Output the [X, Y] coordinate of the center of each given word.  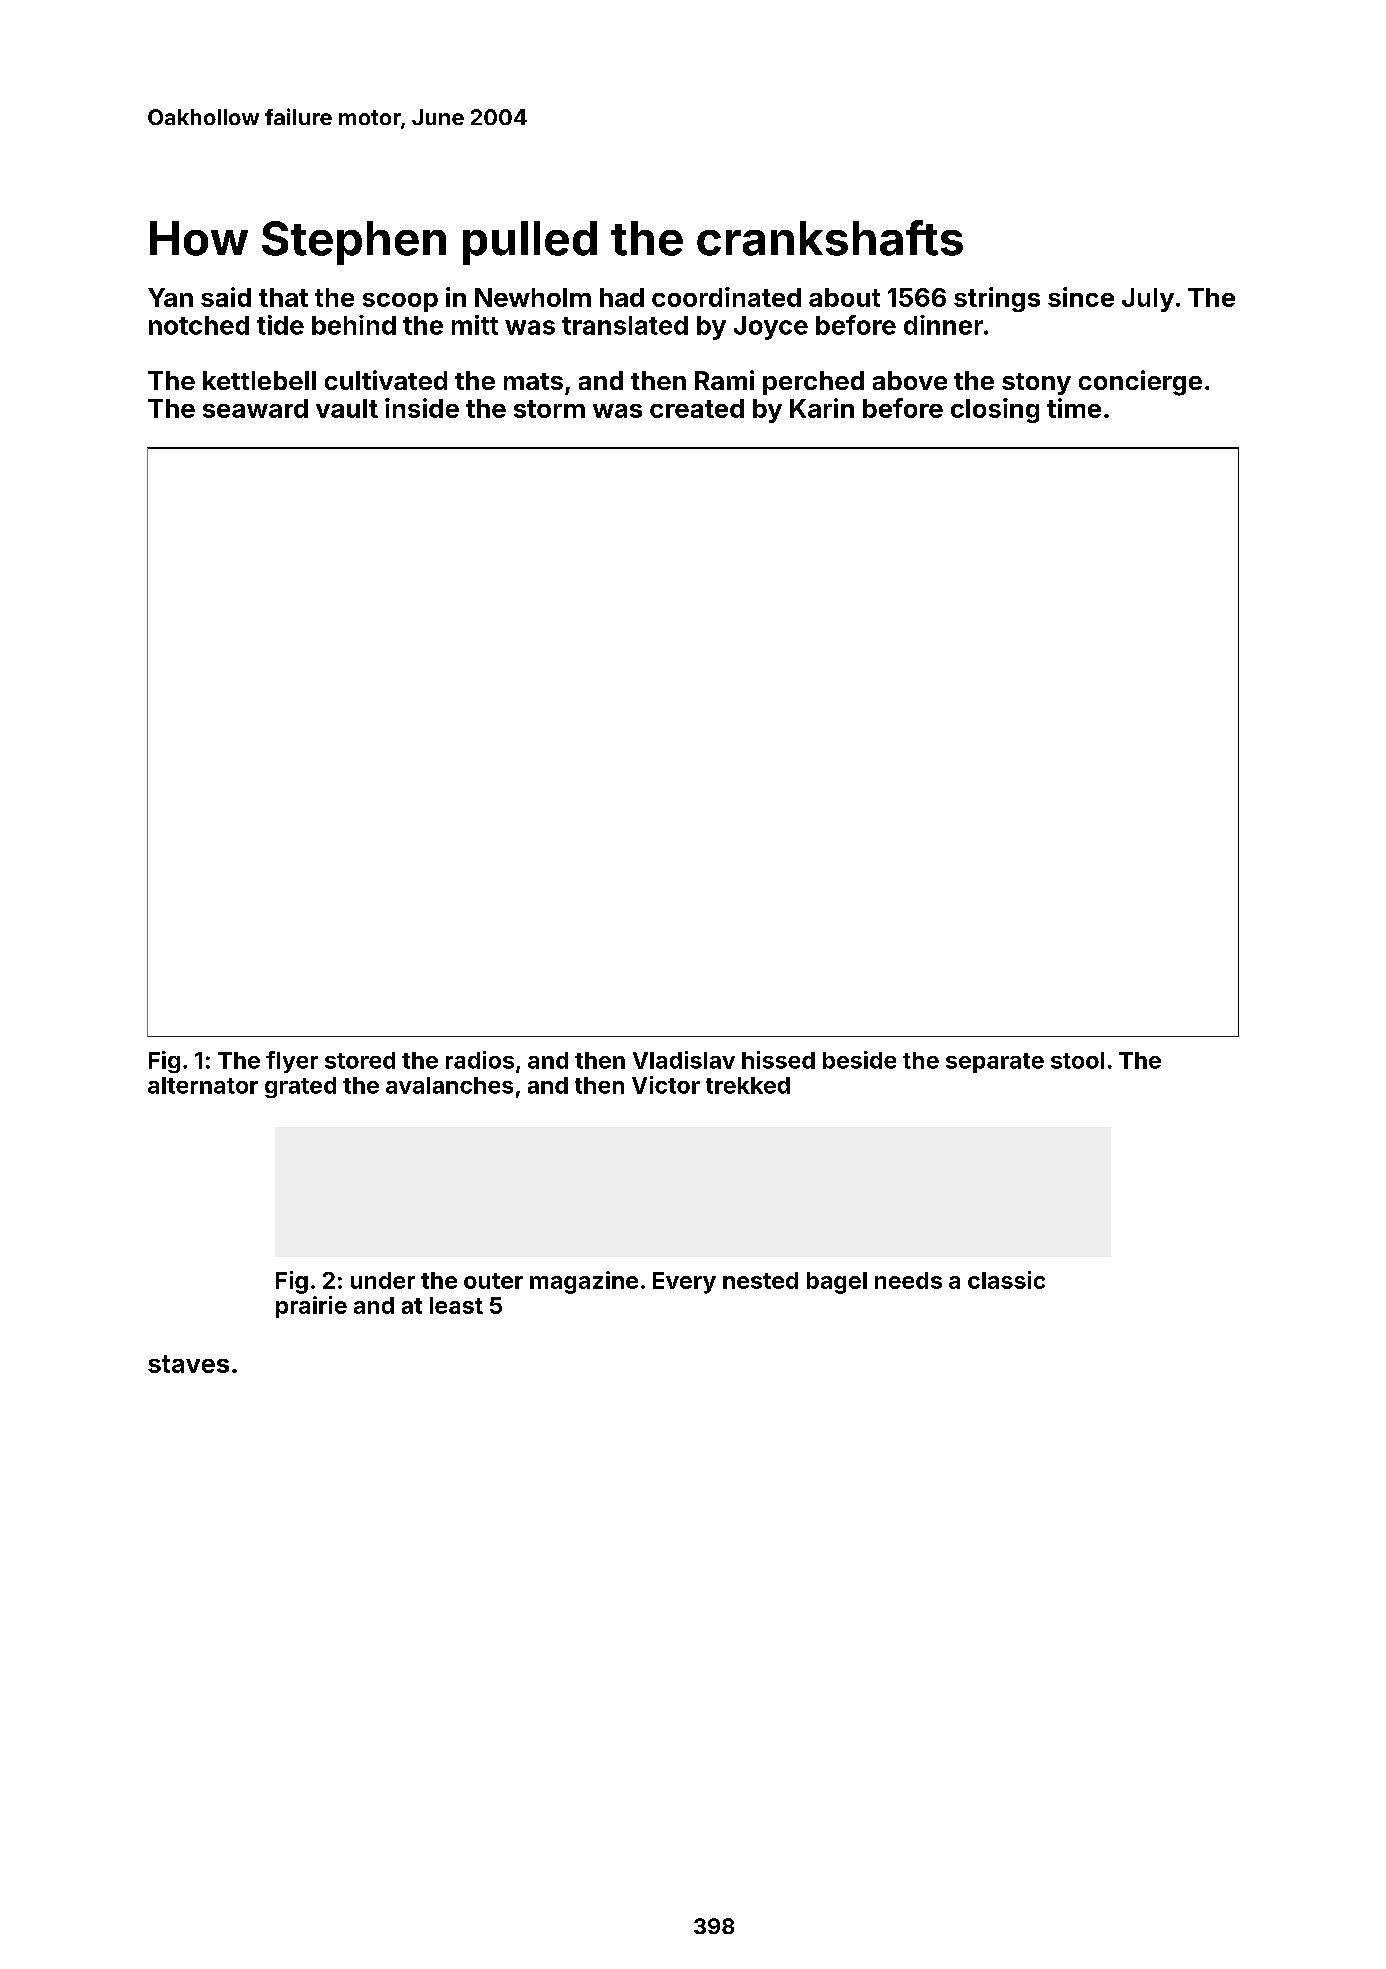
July [1148, 300]
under [383, 1280]
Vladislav [684, 1060]
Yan [170, 297]
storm [549, 409]
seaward [255, 408]
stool [1077, 1060]
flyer [292, 1062]
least [456, 1305]
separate [995, 1063]
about [844, 297]
